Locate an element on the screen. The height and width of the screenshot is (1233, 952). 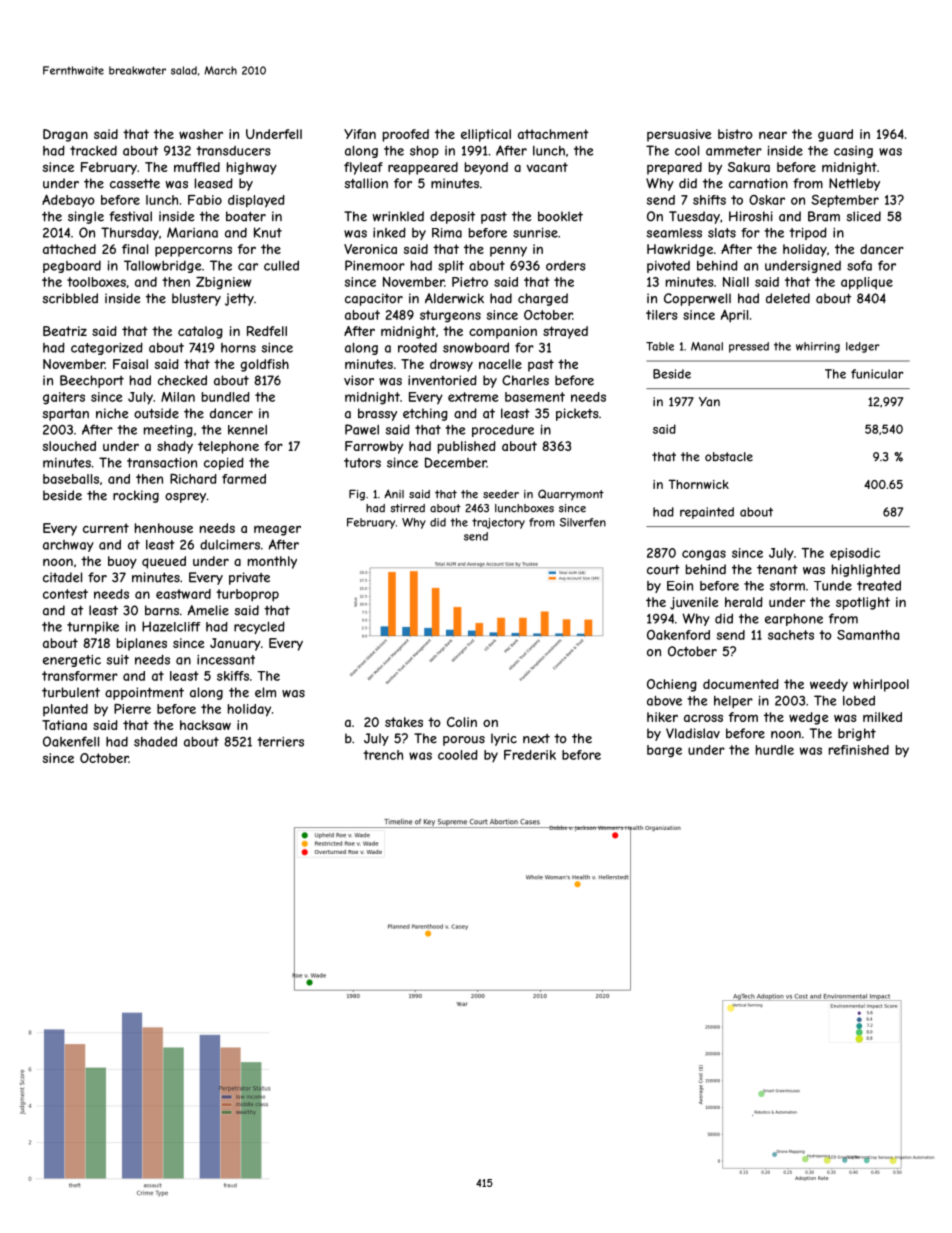
Oakenford is located at coordinates (678, 635).
